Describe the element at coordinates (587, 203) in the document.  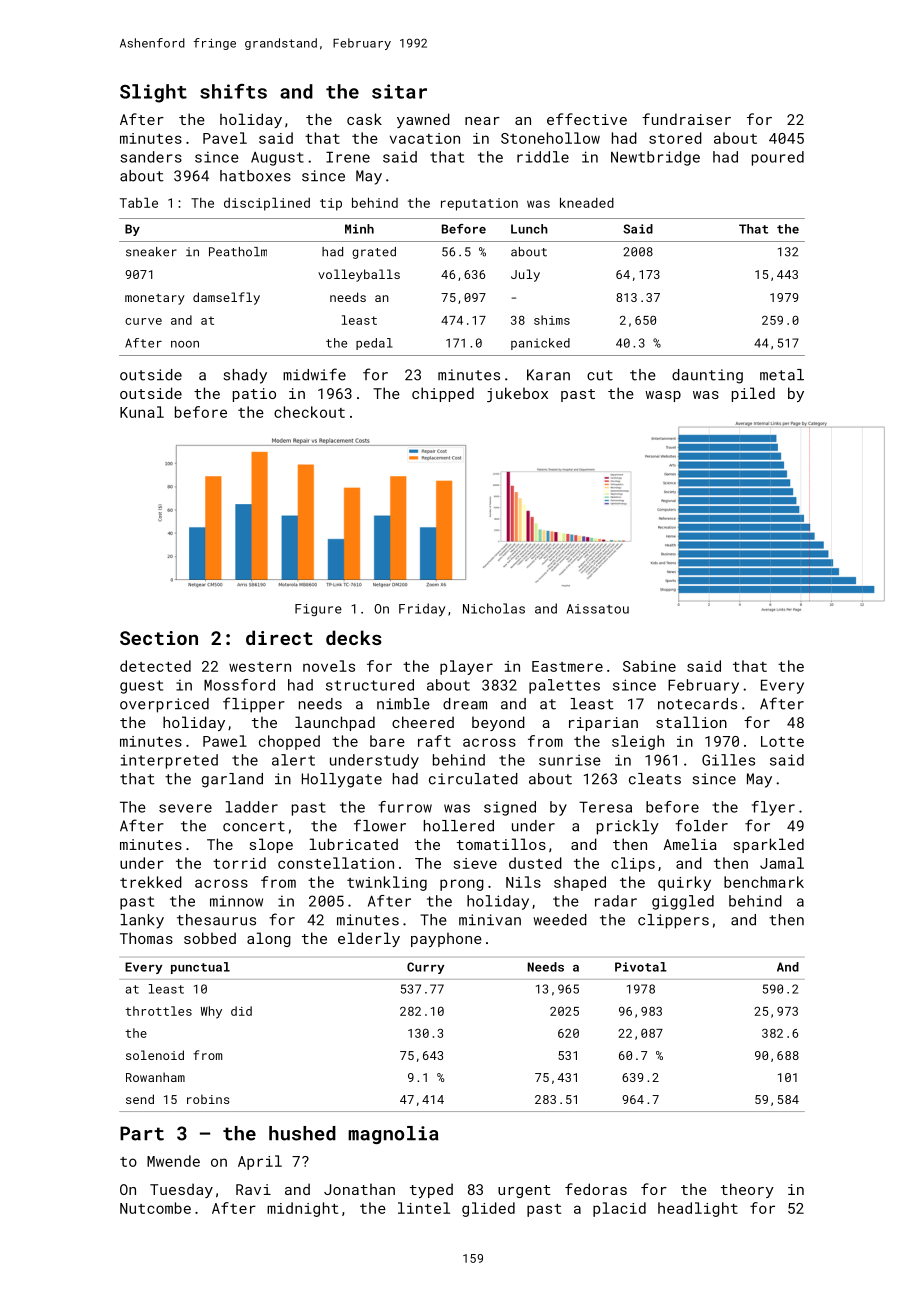
I see `kneaded` at that location.
